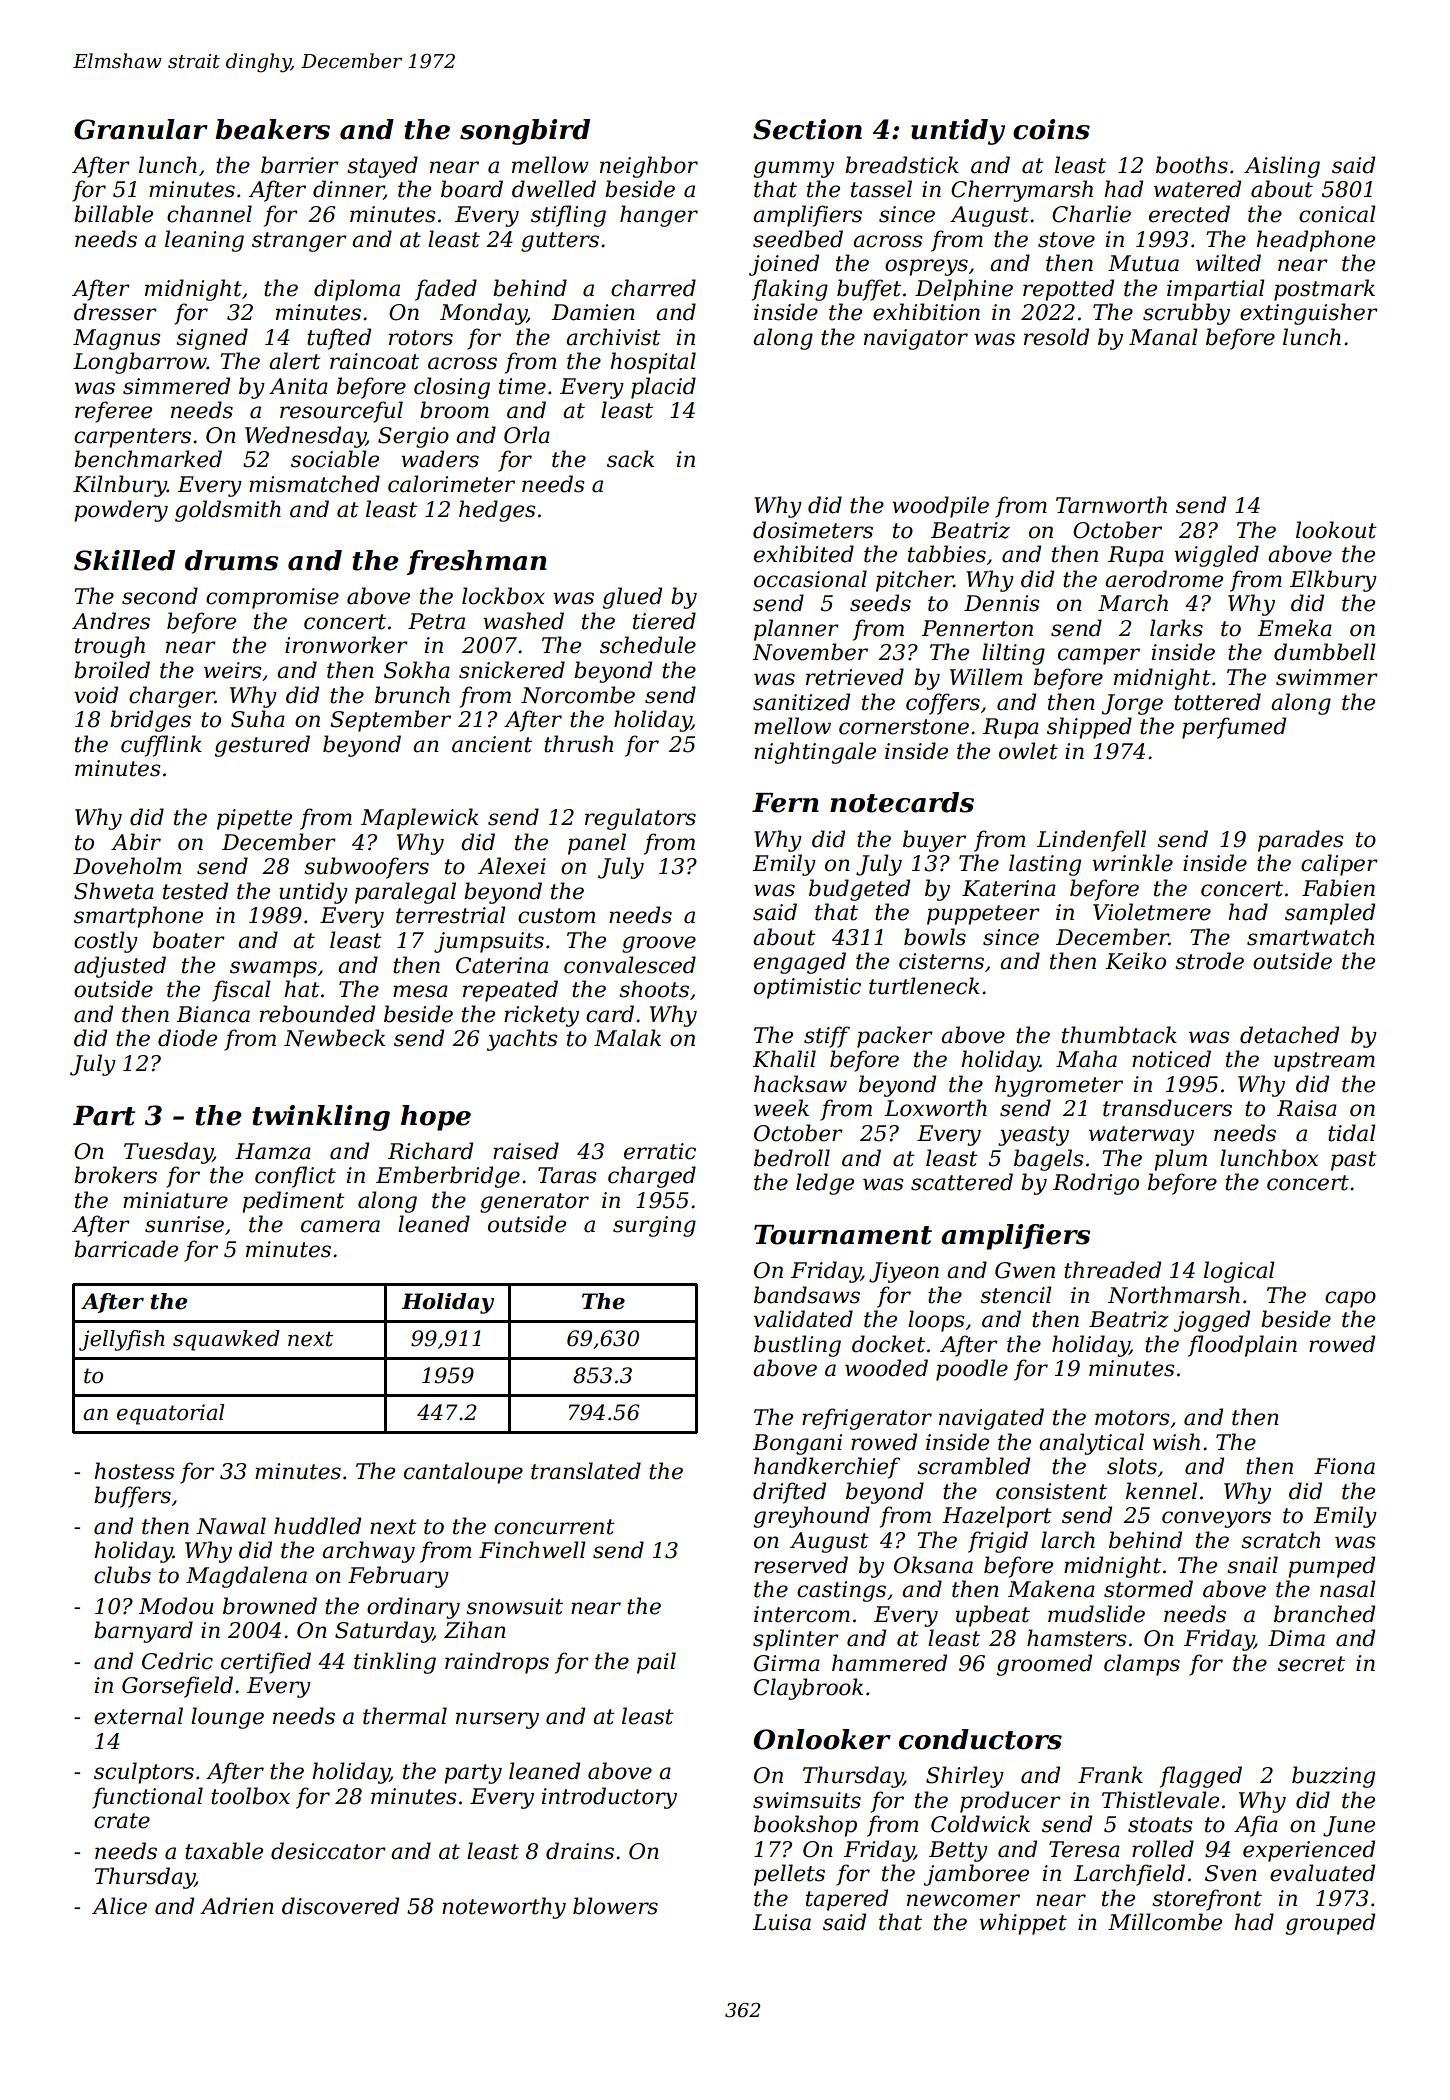 Image resolution: width=1450 pixels, height=2100 pixels. What do you see at coordinates (904, 727) in the page?
I see `cornerstone` at bounding box center [904, 727].
